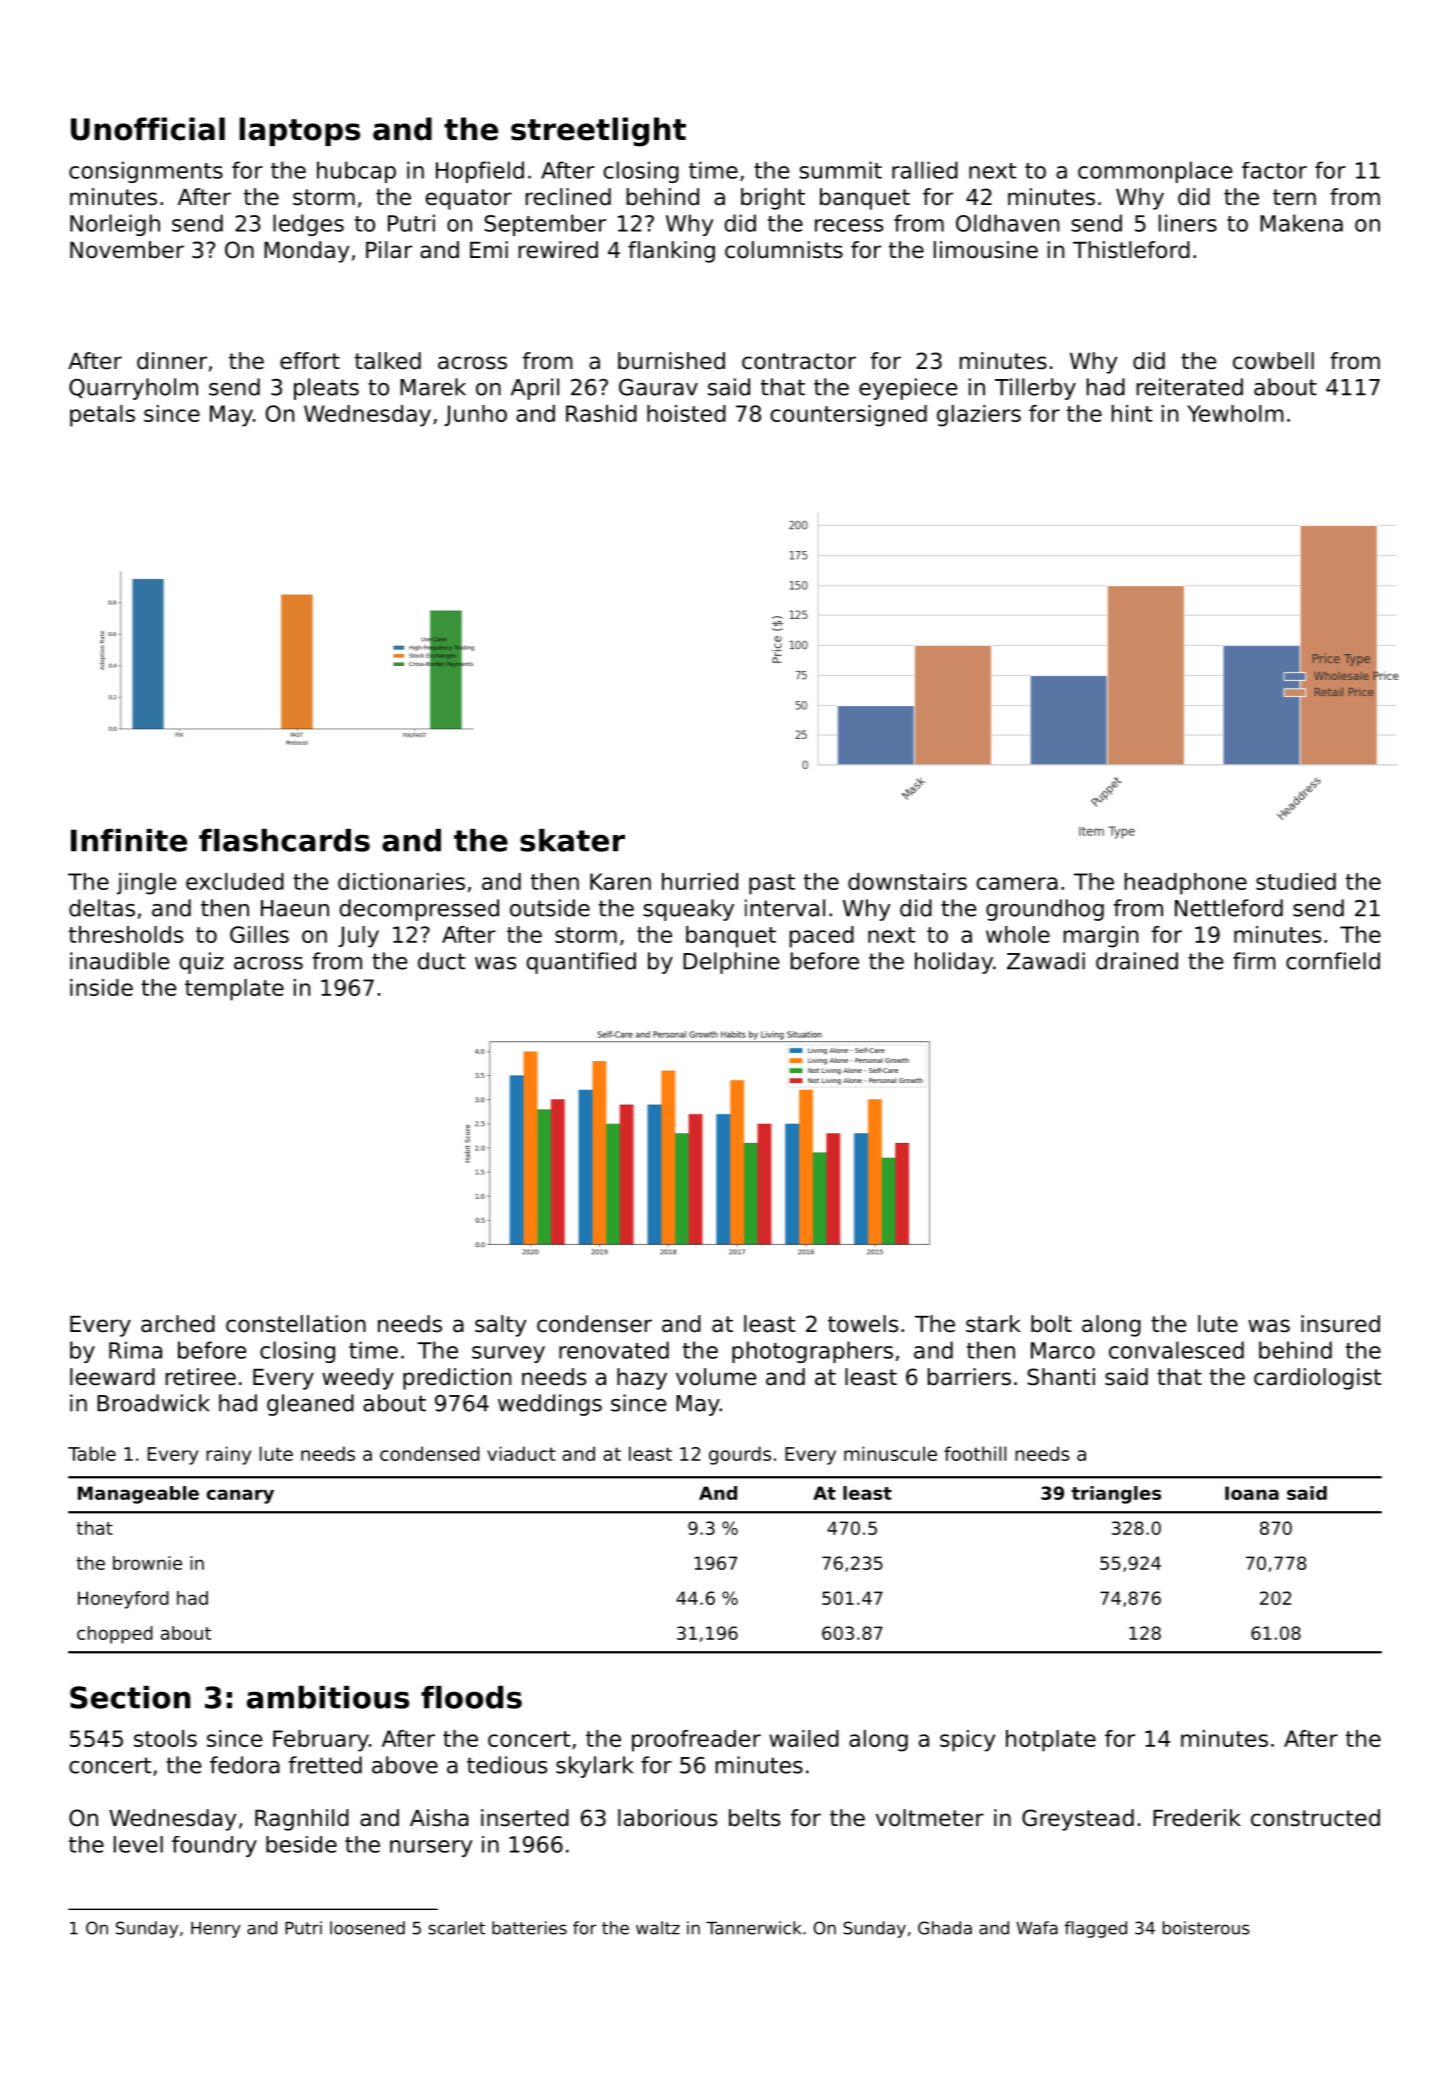 This screenshot has width=1450, height=2100. What do you see at coordinates (1274, 170) in the screenshot?
I see `factor` at bounding box center [1274, 170].
